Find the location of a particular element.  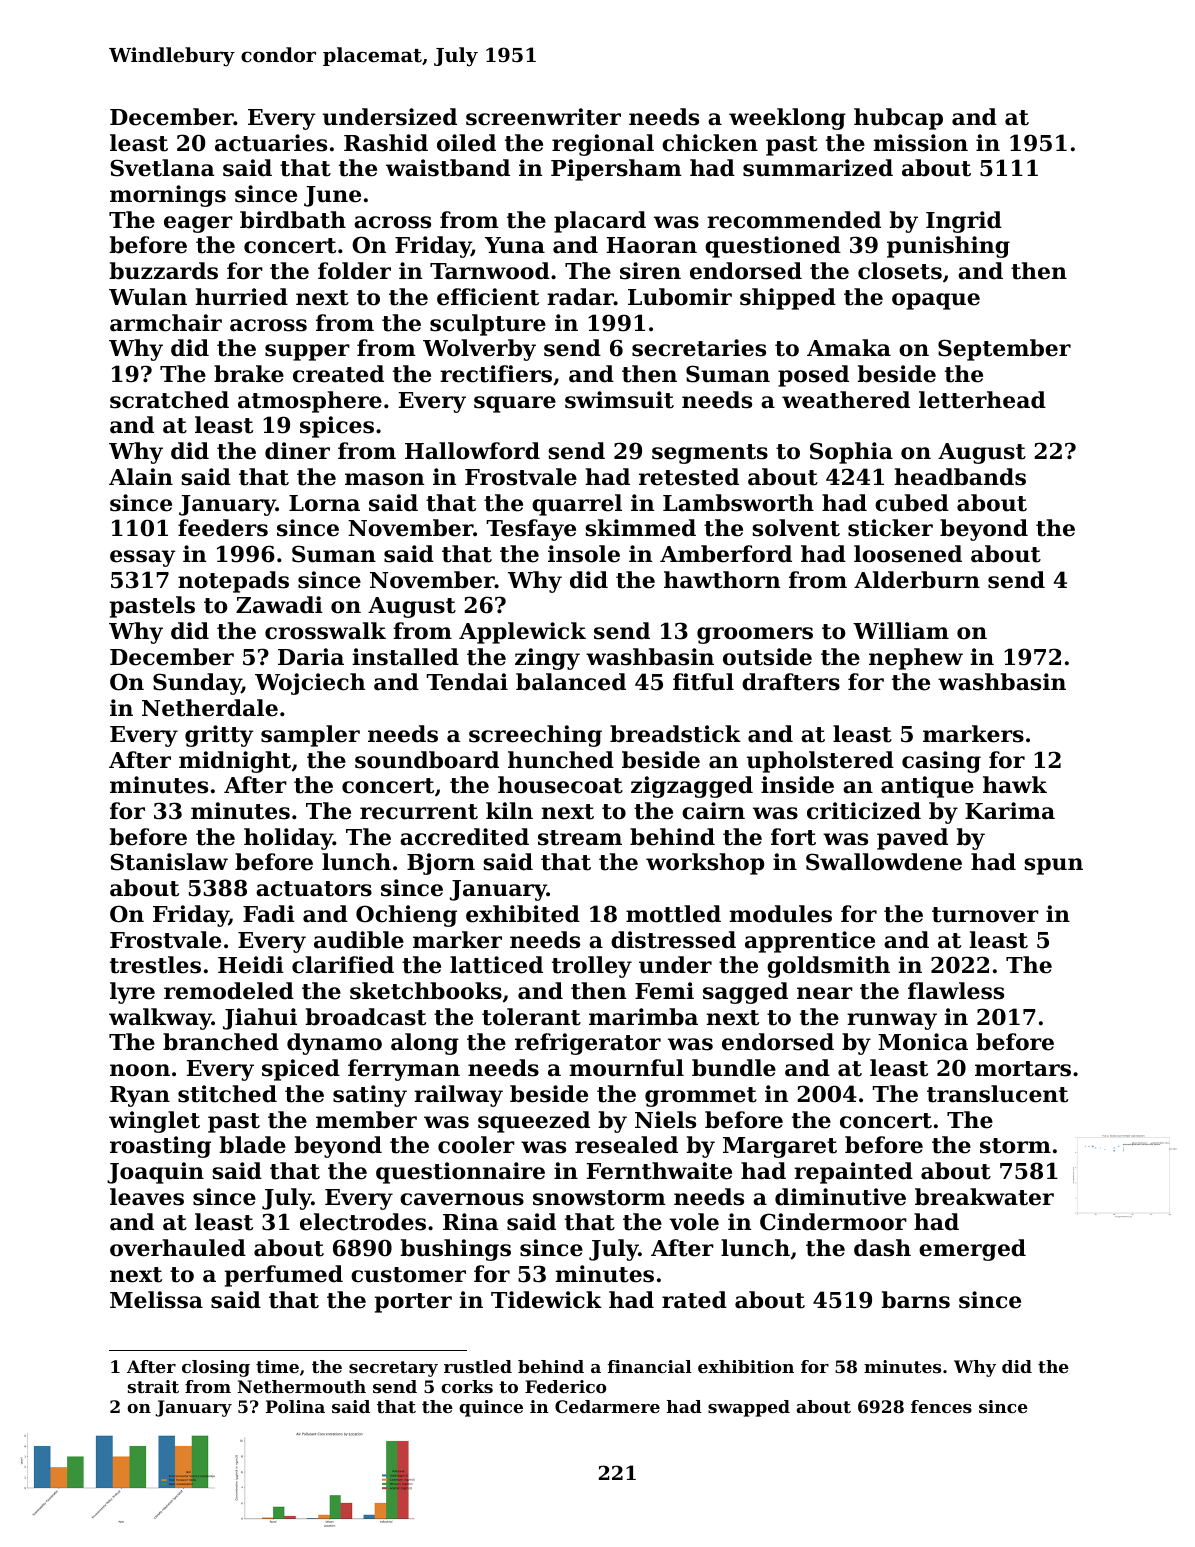

time is located at coordinates (277, 1366).
